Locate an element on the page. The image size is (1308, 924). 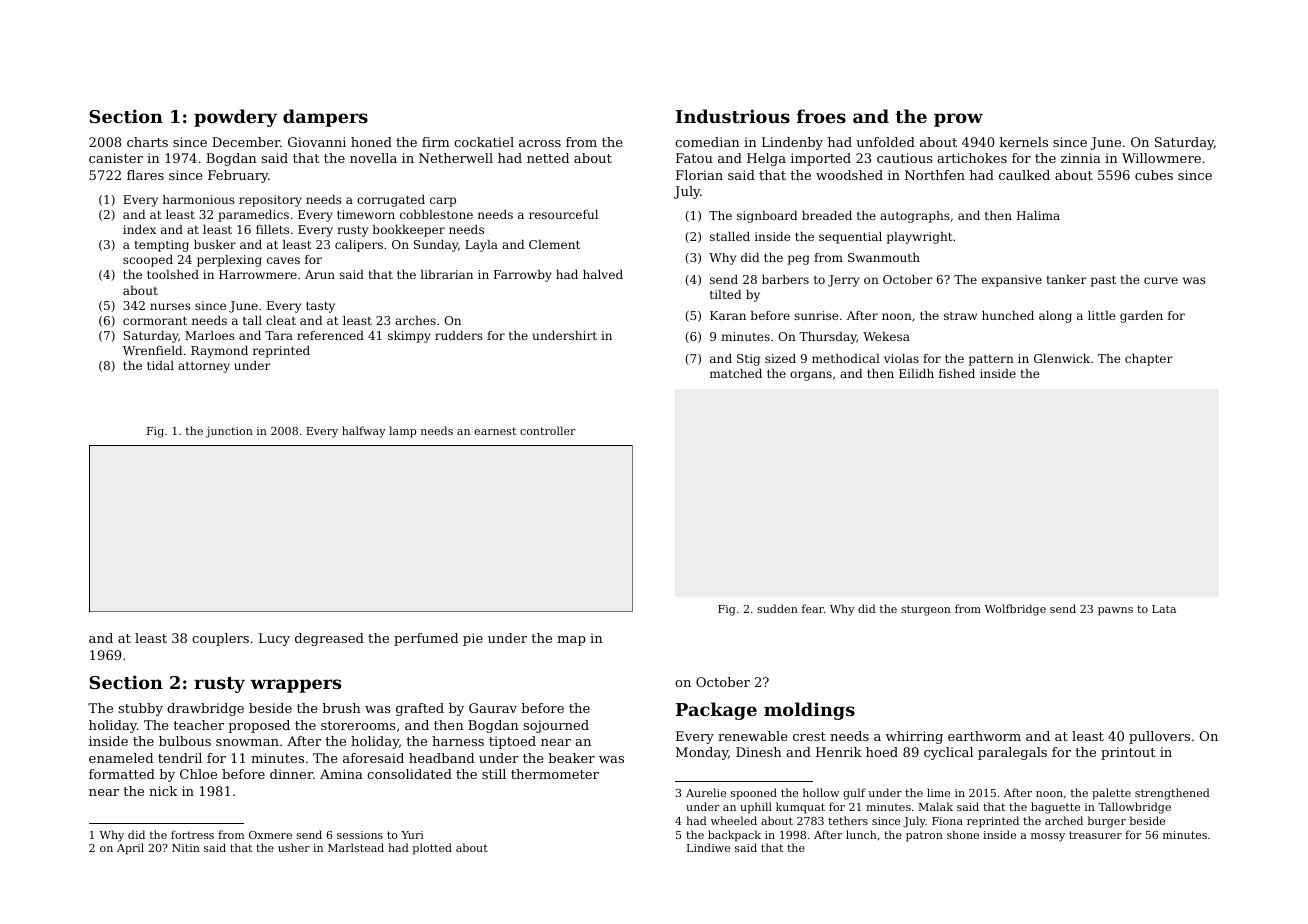
couplers is located at coordinates (220, 639).
